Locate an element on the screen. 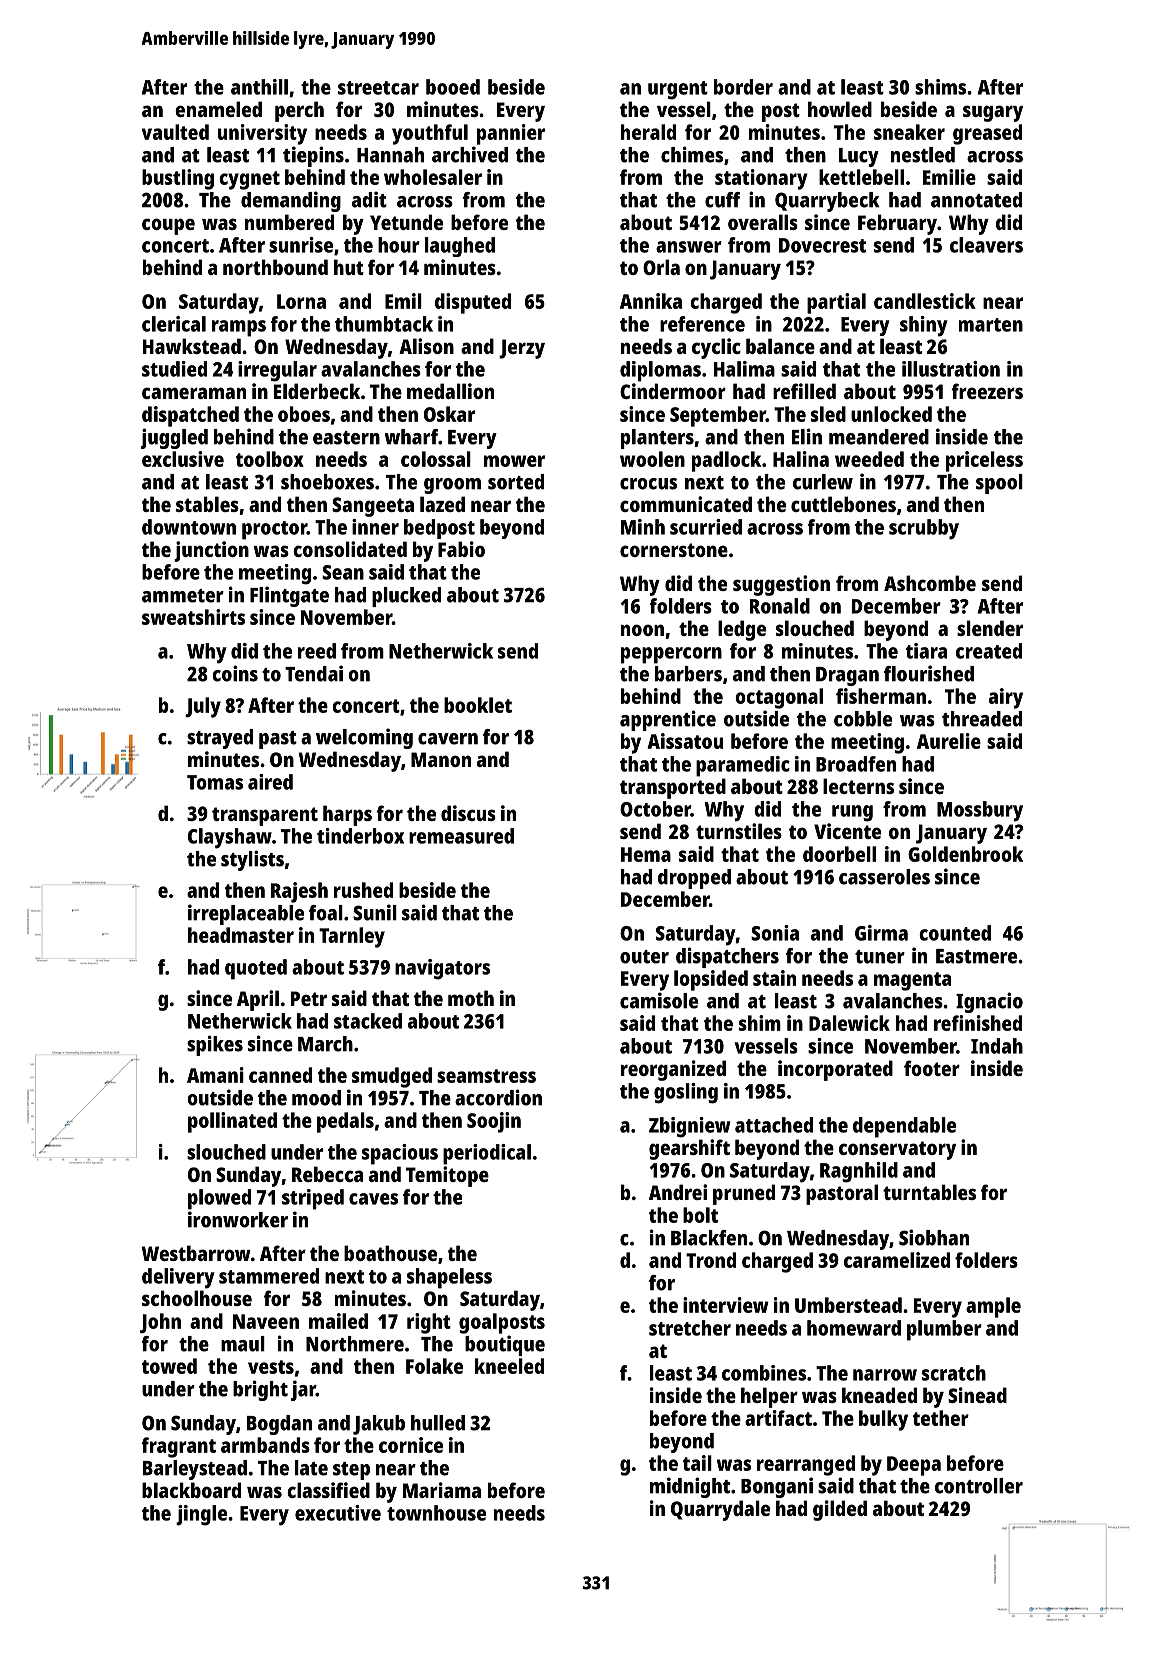  border is located at coordinates (743, 87).
